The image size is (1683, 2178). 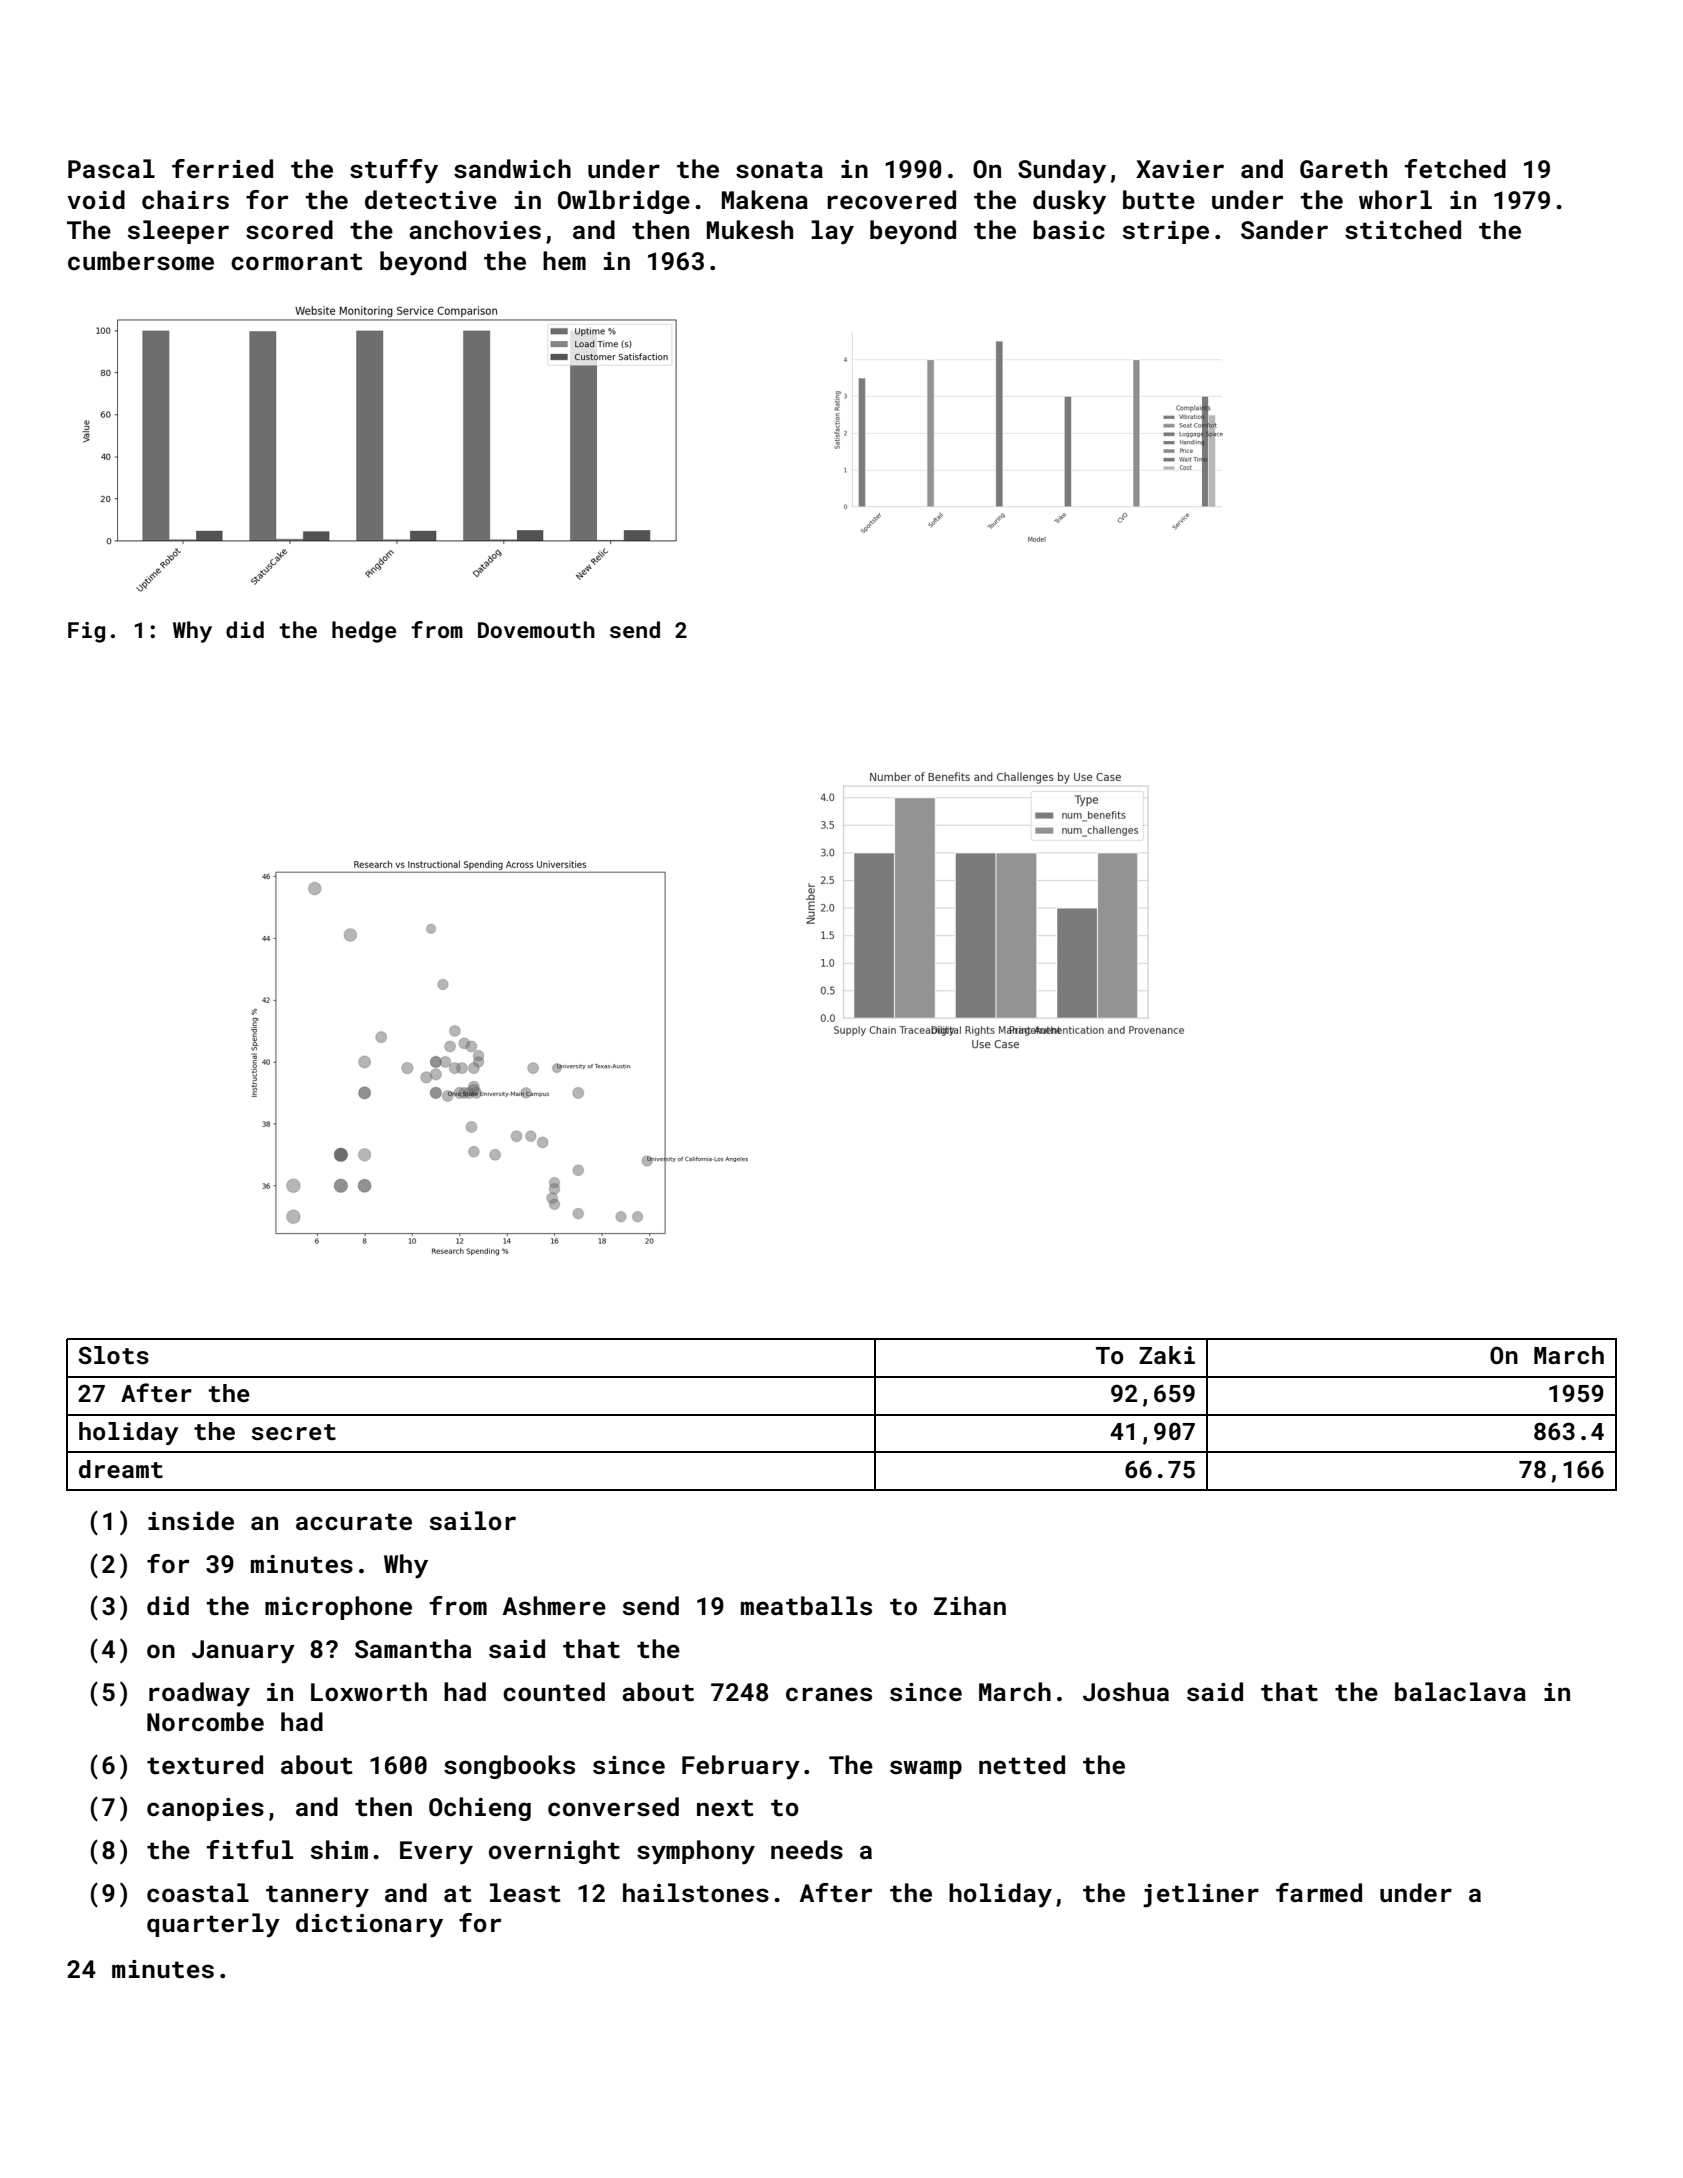 I want to click on Zaki, so click(x=1167, y=1355).
